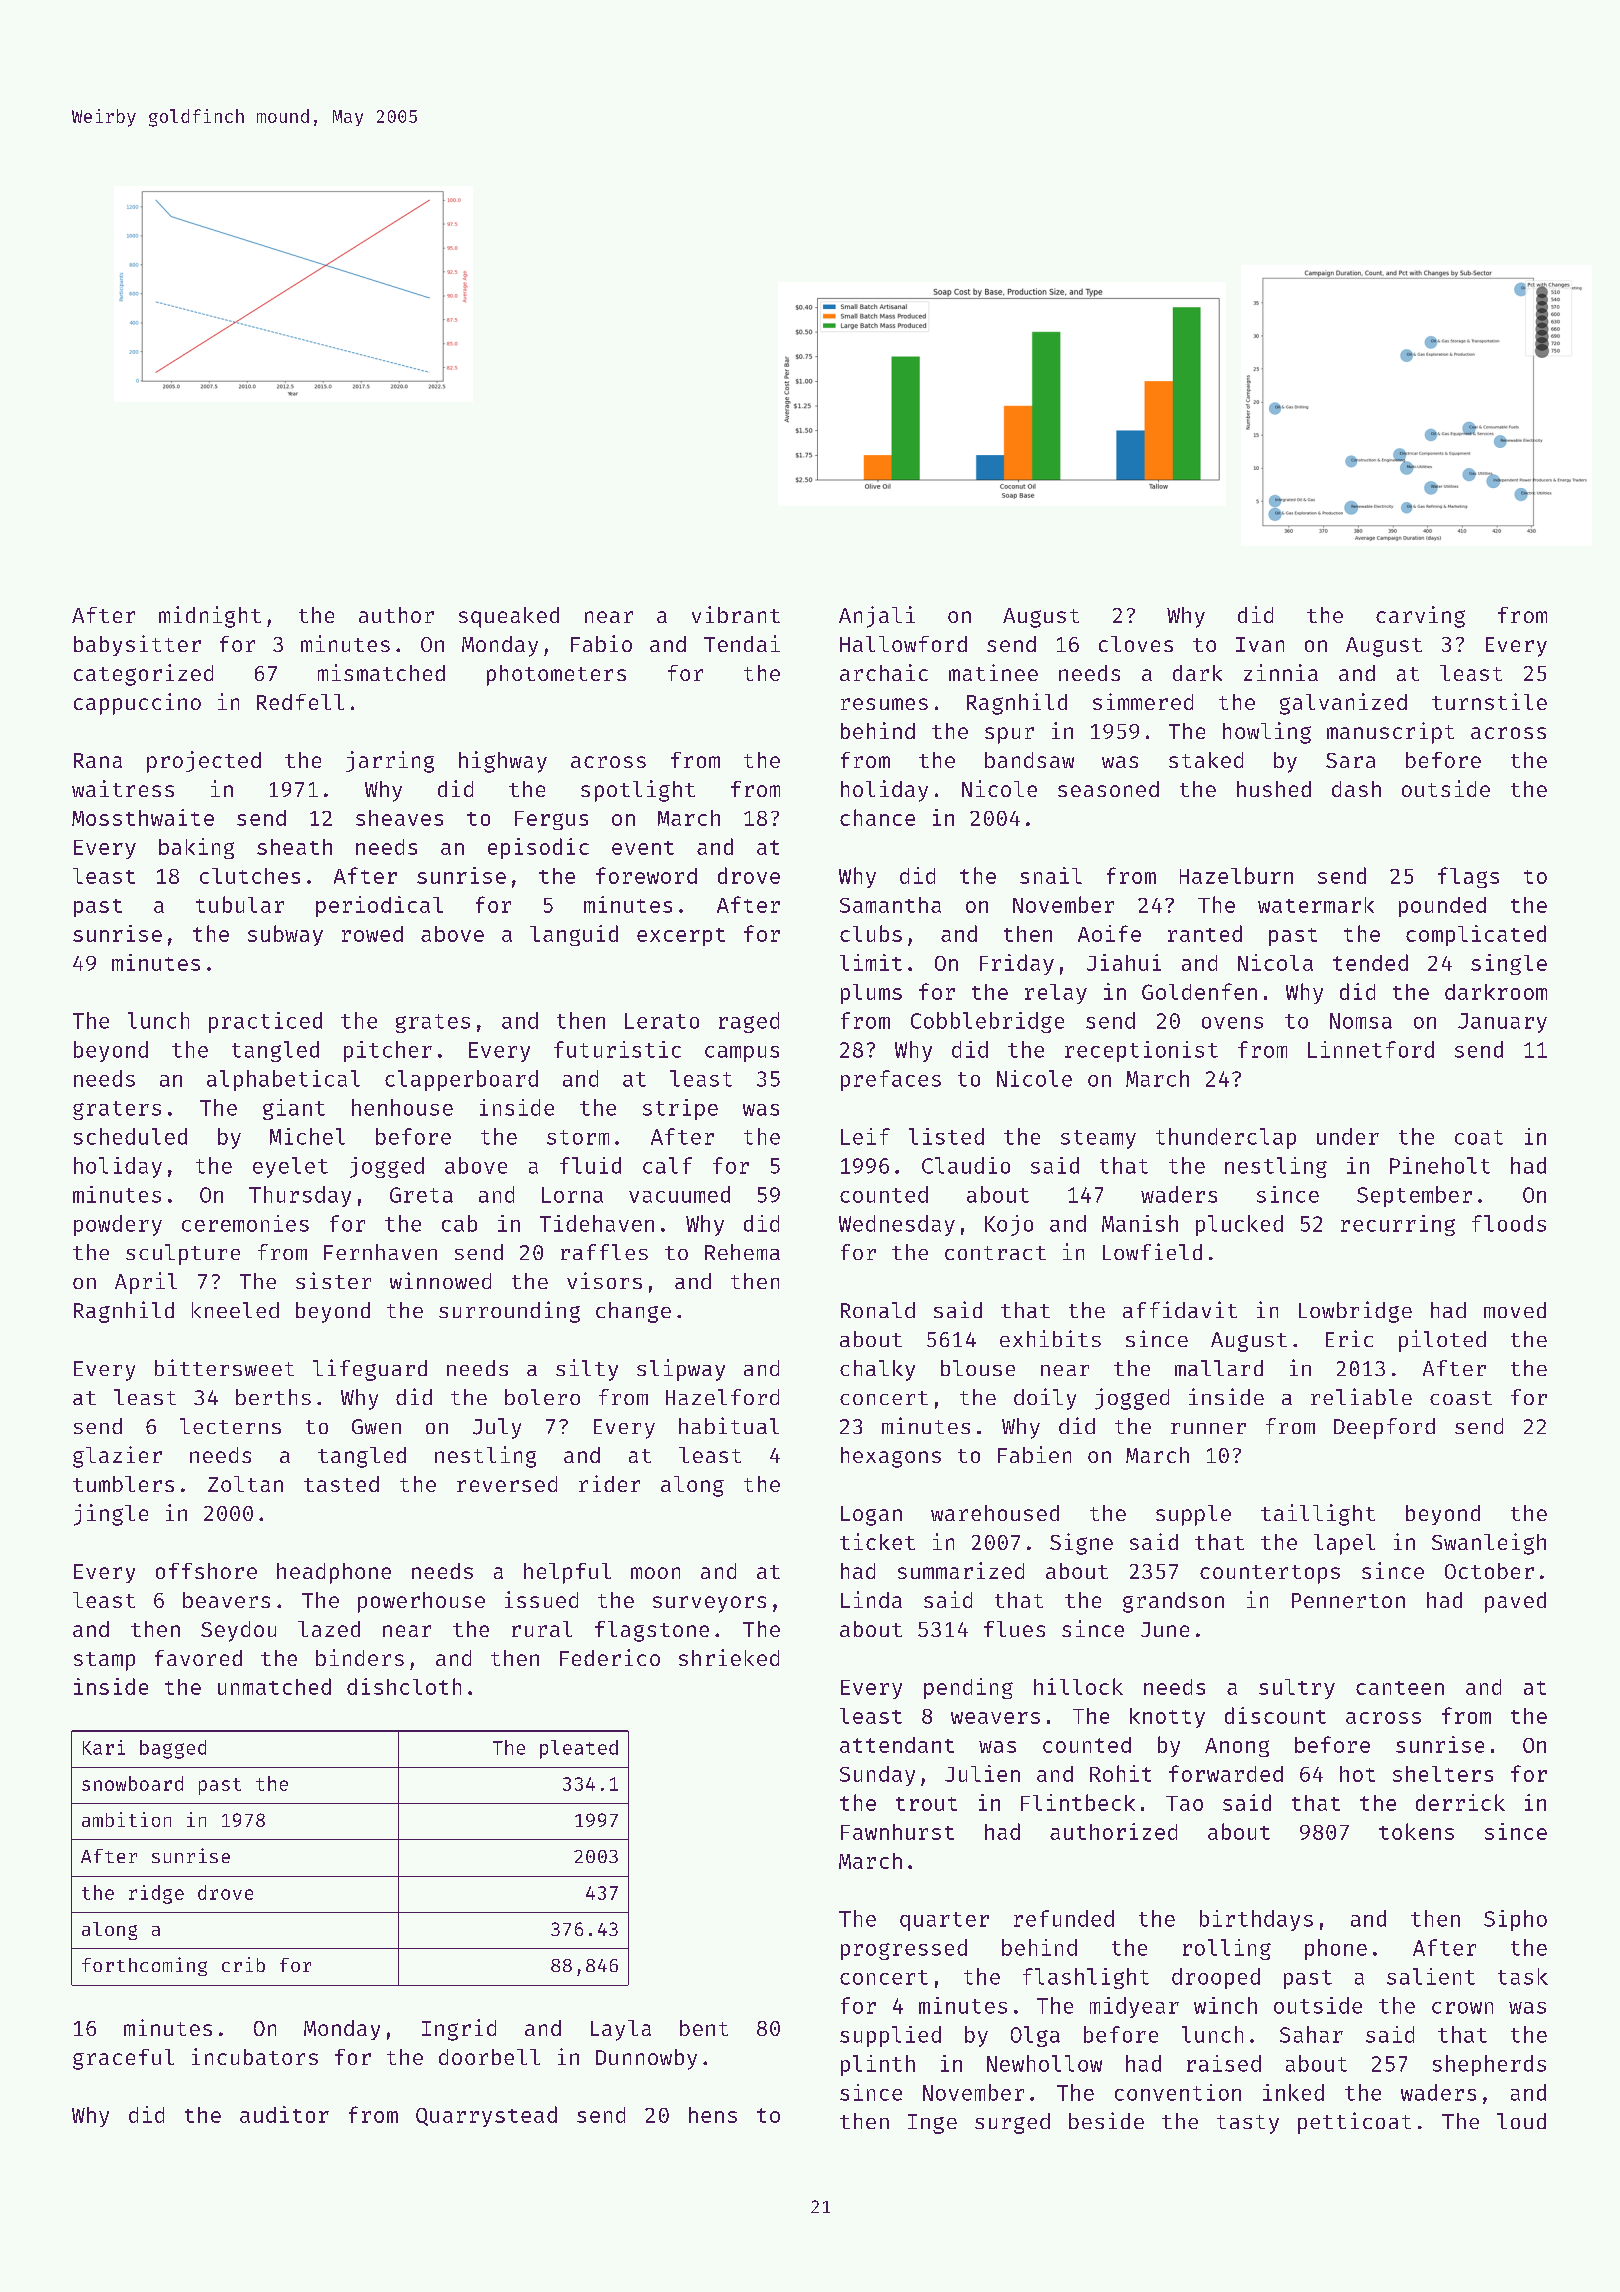 Image resolution: width=1620 pixels, height=2292 pixels. I want to click on Nicola, so click(1275, 962).
